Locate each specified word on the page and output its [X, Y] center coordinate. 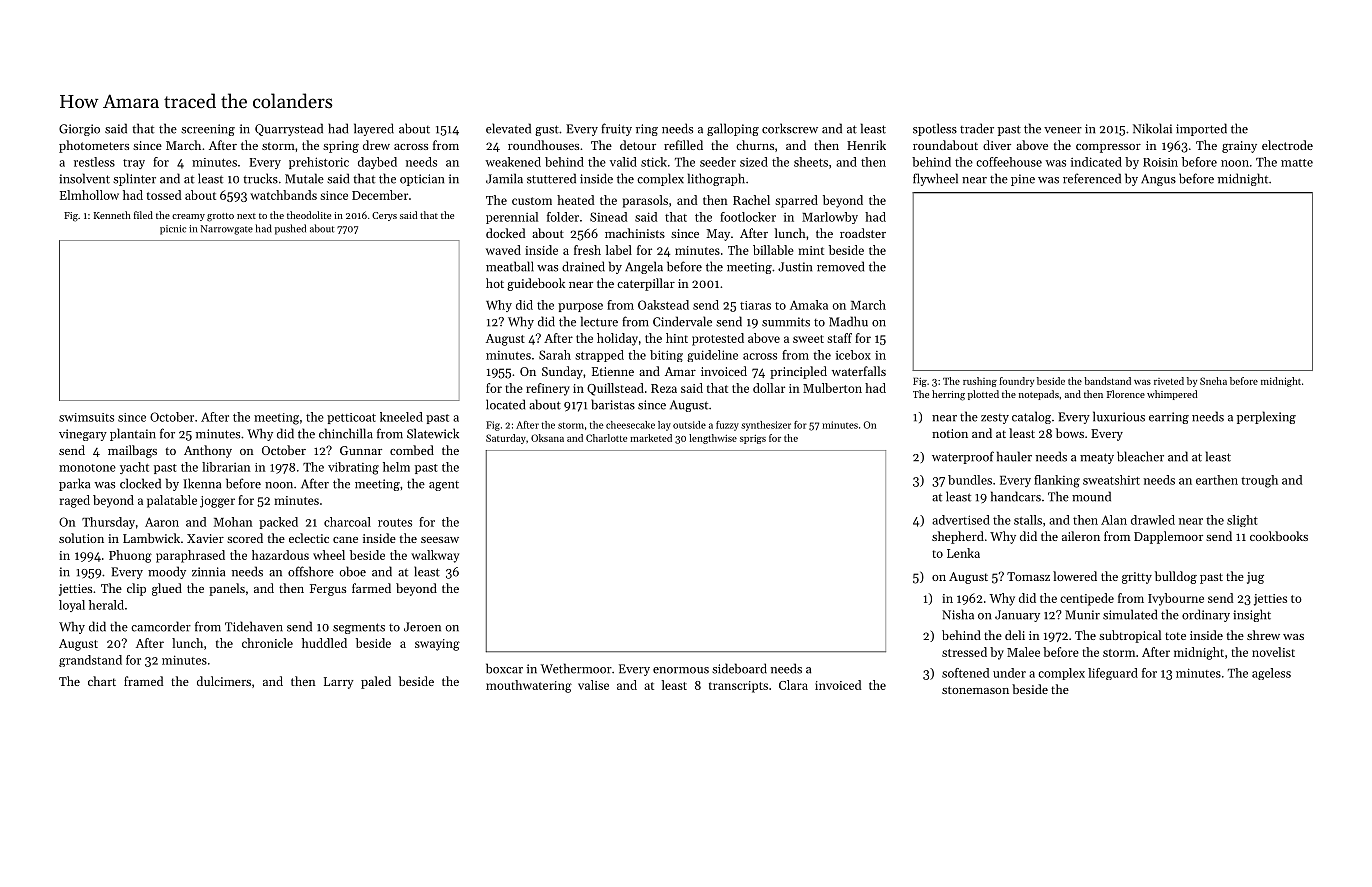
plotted [983, 395]
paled [376, 682]
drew [376, 145]
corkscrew [790, 128]
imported [1201, 129]
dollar [769, 388]
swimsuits [86, 417]
